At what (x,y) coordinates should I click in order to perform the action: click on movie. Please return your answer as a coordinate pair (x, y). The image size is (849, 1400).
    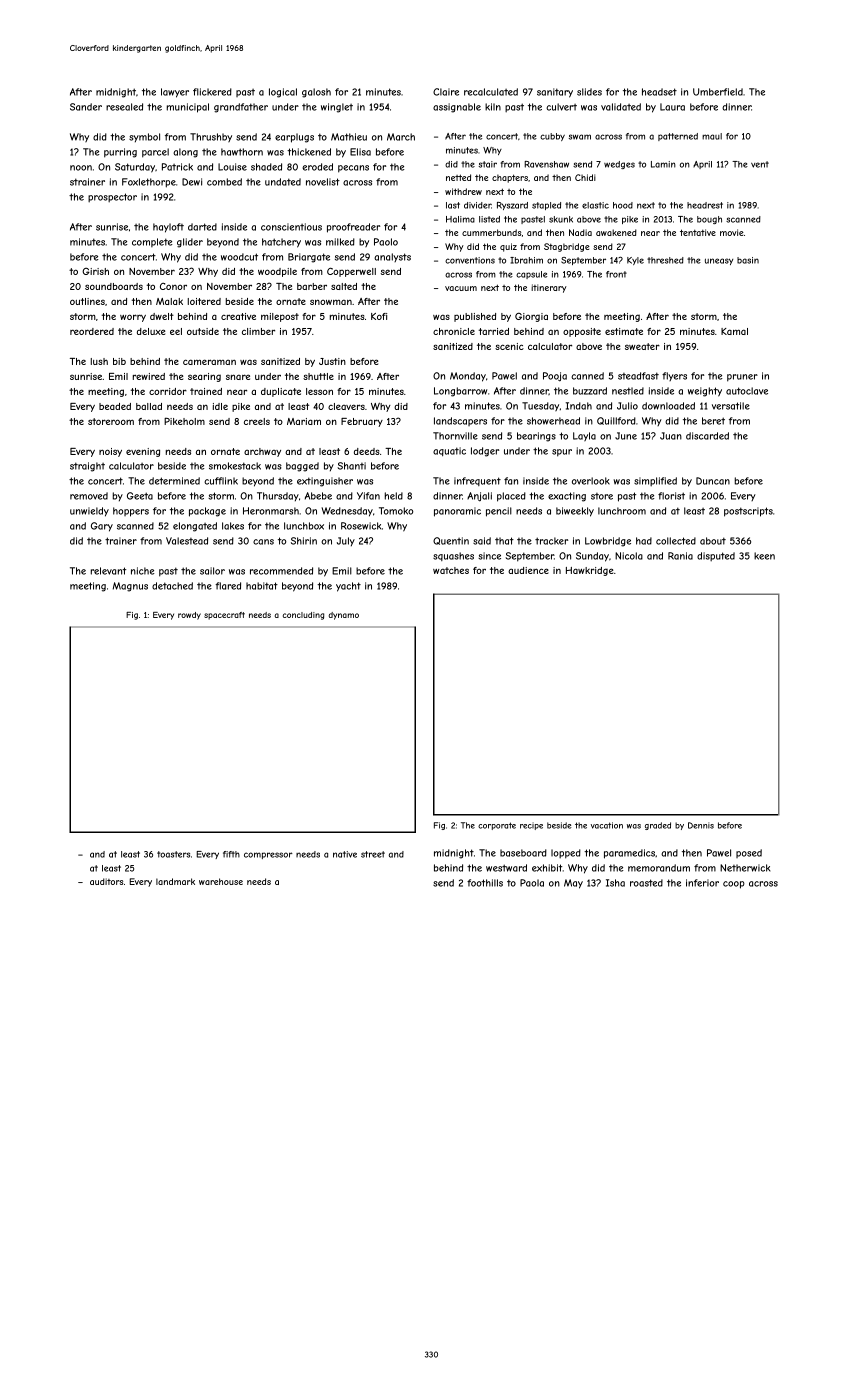
    Looking at the image, I should click on (732, 232).
